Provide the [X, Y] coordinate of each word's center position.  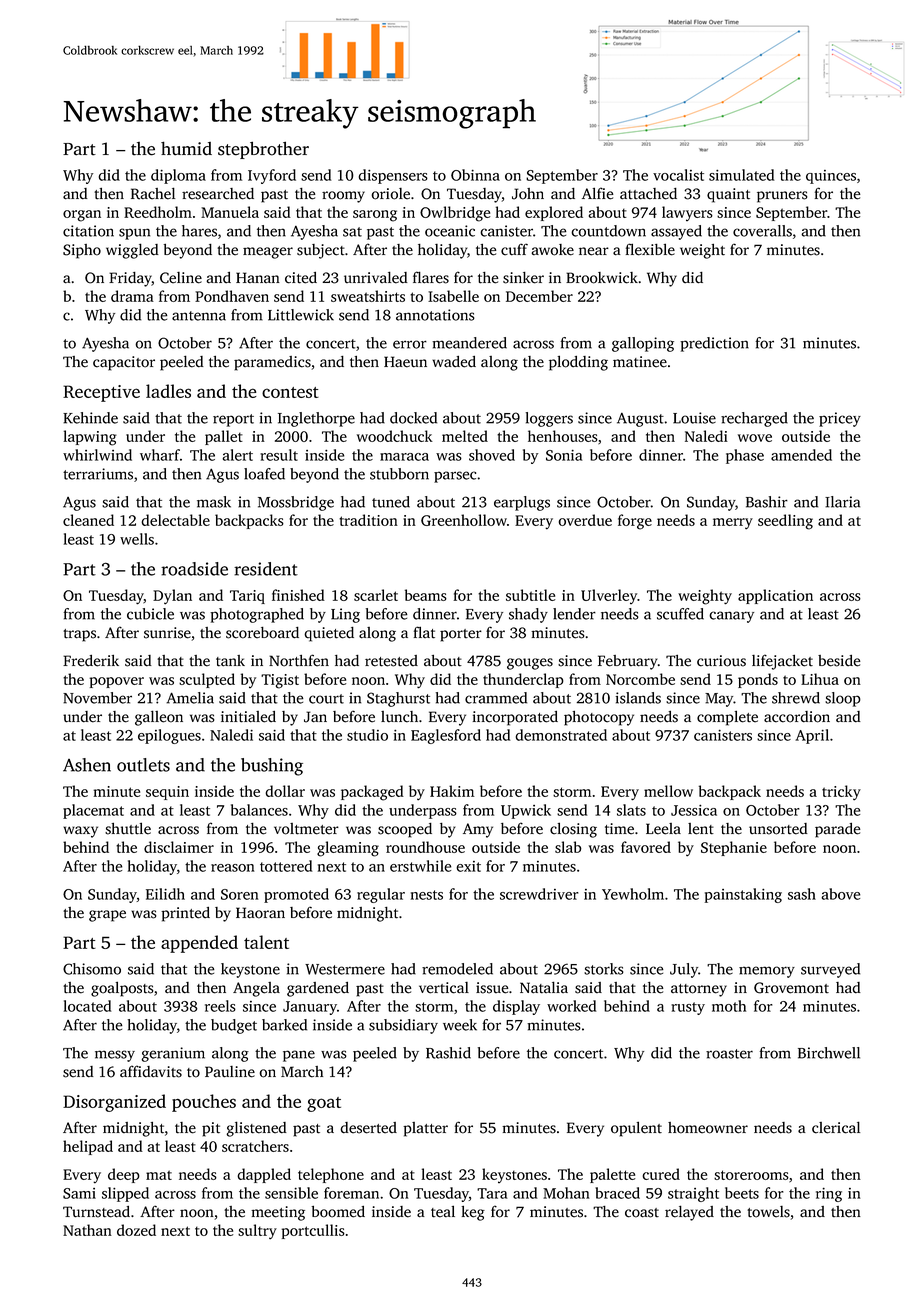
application [775, 596]
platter [425, 1129]
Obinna [475, 175]
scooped [405, 830]
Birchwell [829, 1053]
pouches [204, 1103]
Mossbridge [296, 503]
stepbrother [263, 150]
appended [199, 944]
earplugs [522, 503]
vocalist [678, 175]
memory [767, 972]
